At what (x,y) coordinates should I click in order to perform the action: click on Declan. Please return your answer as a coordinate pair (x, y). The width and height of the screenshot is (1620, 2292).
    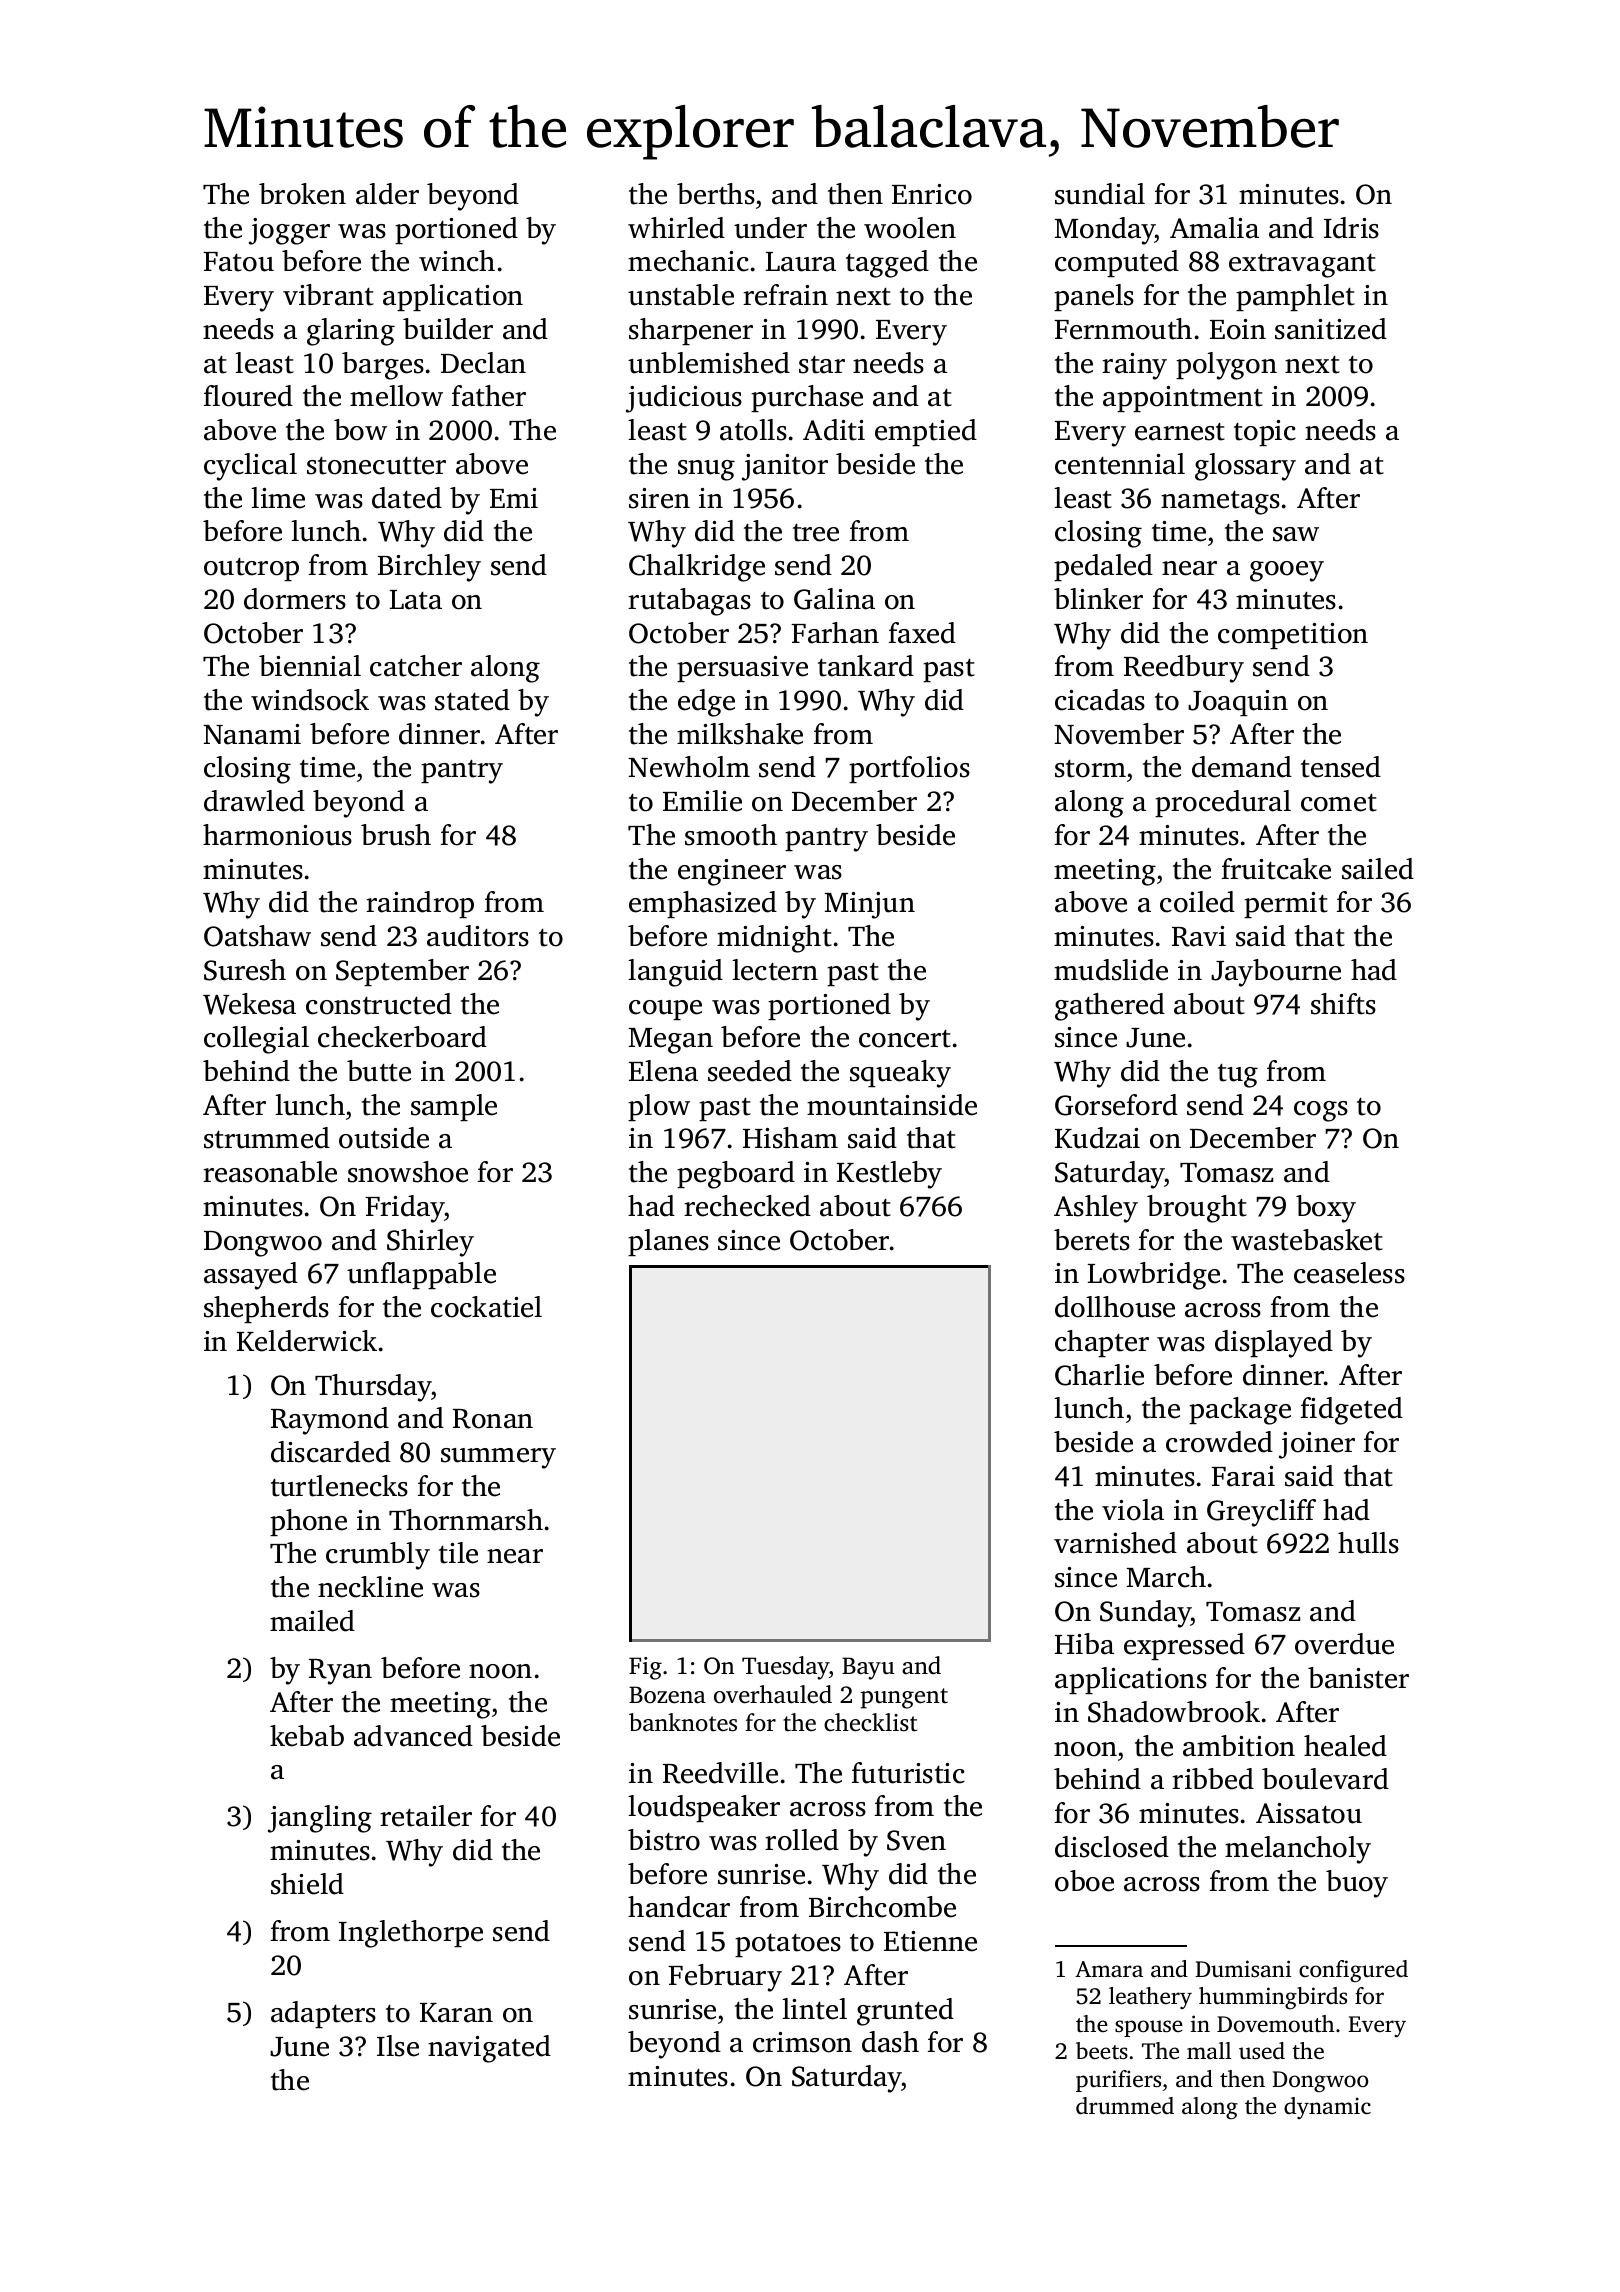
    Looking at the image, I should click on (483, 363).
